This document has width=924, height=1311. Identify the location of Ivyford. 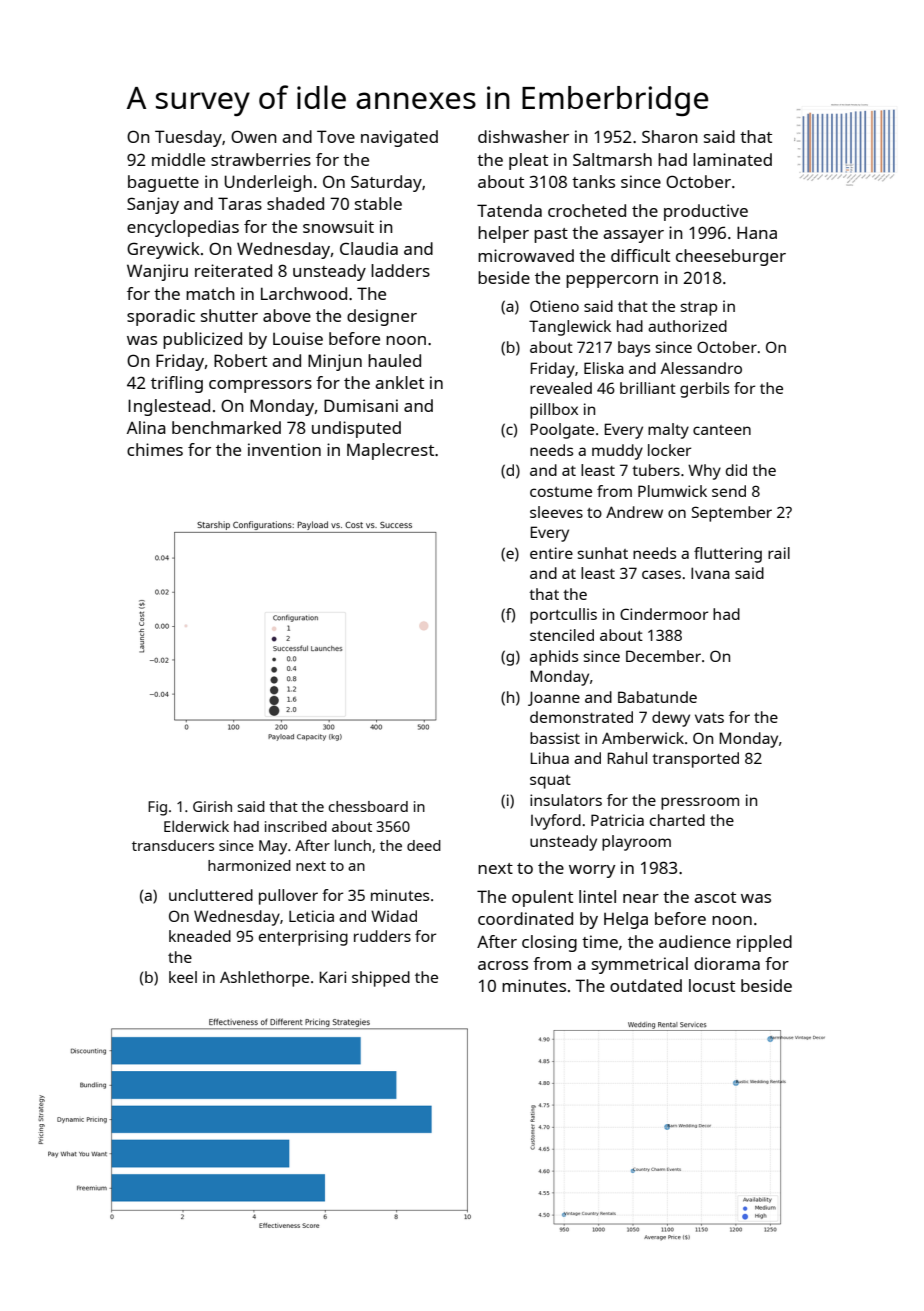
(556, 822).
